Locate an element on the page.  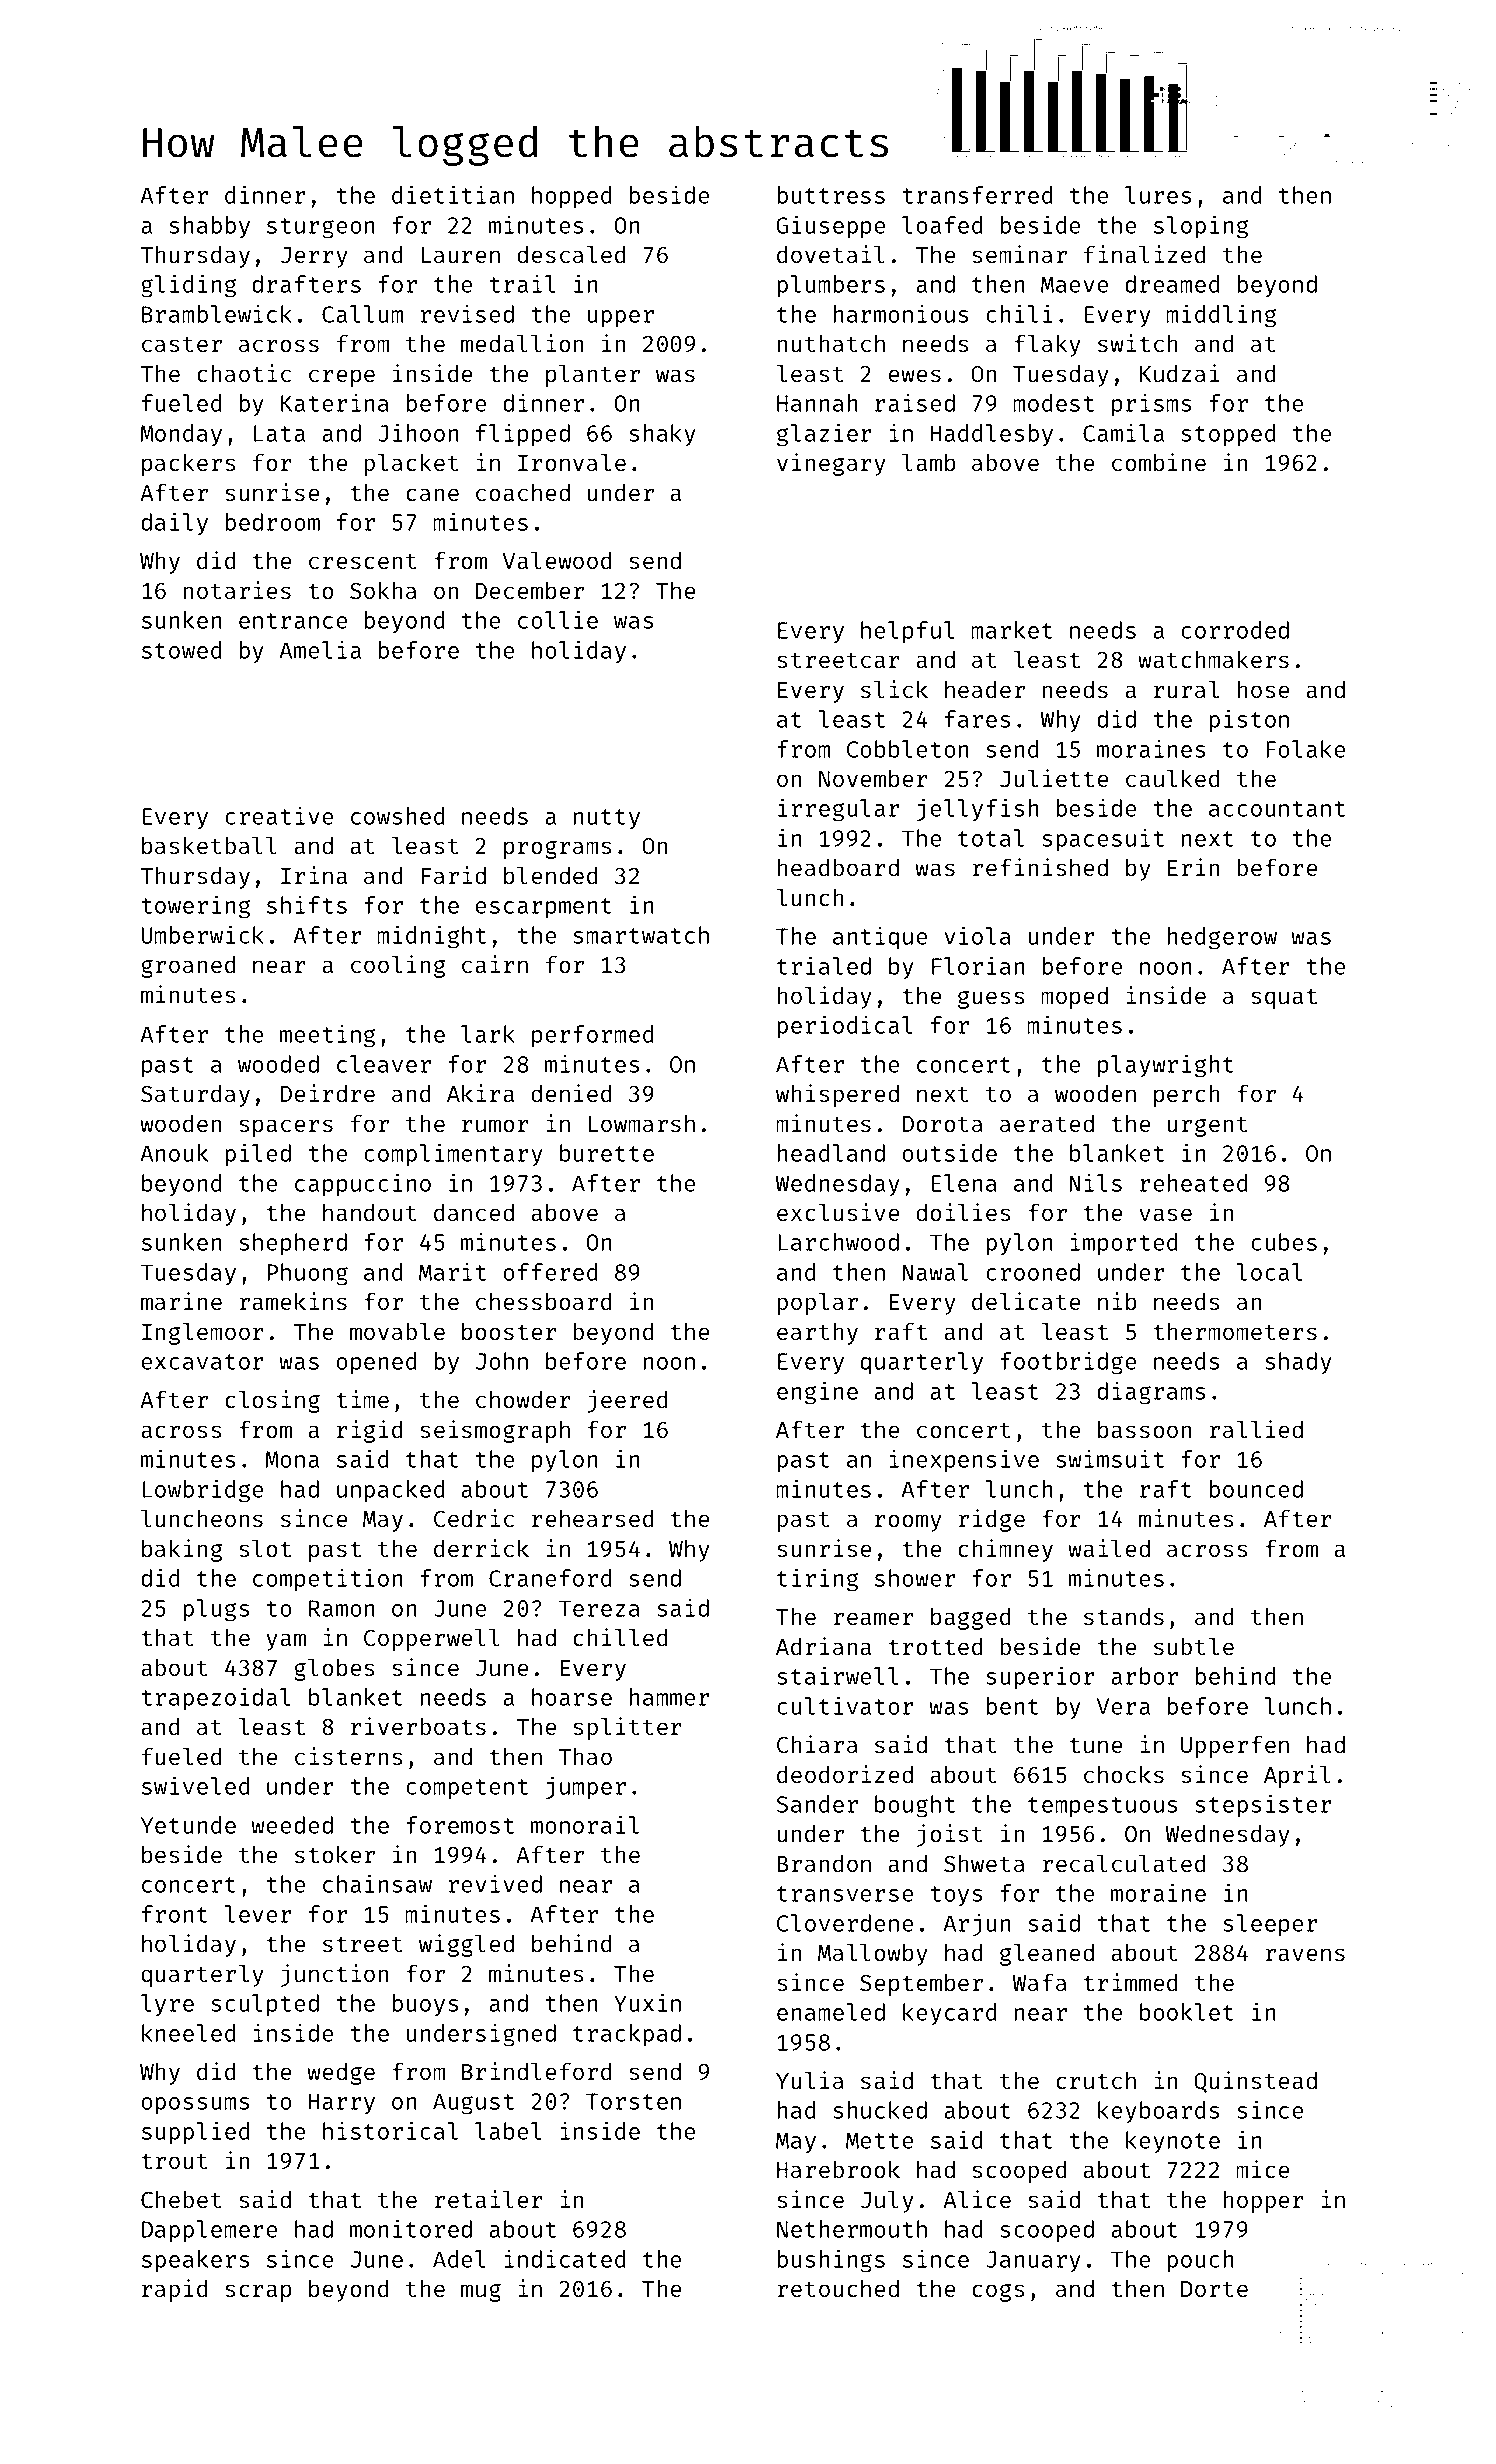
buttress is located at coordinates (831, 195).
